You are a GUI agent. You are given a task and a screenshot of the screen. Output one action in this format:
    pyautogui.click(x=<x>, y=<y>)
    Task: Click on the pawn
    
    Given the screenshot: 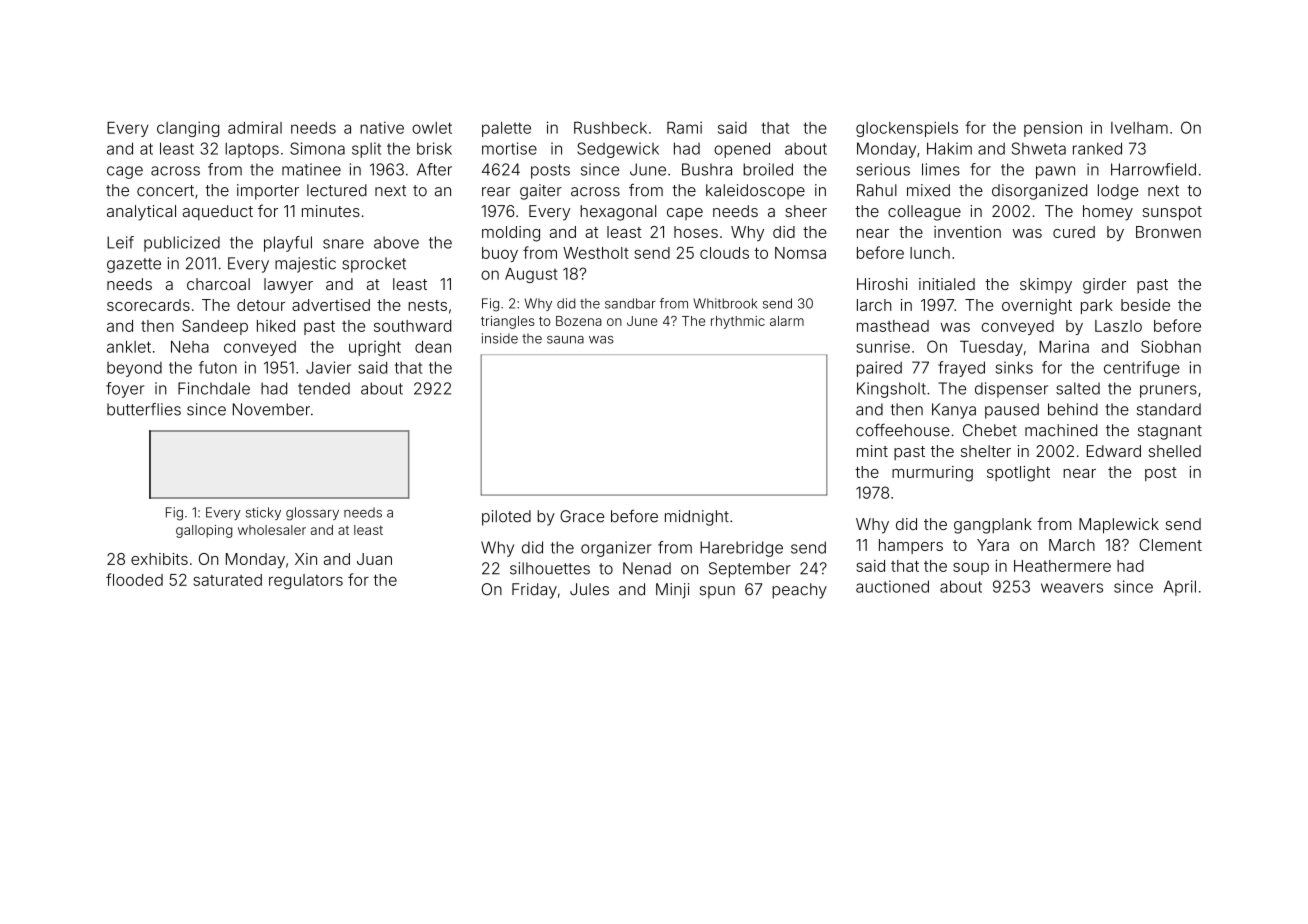 What is the action you would take?
    pyautogui.click(x=1055, y=172)
